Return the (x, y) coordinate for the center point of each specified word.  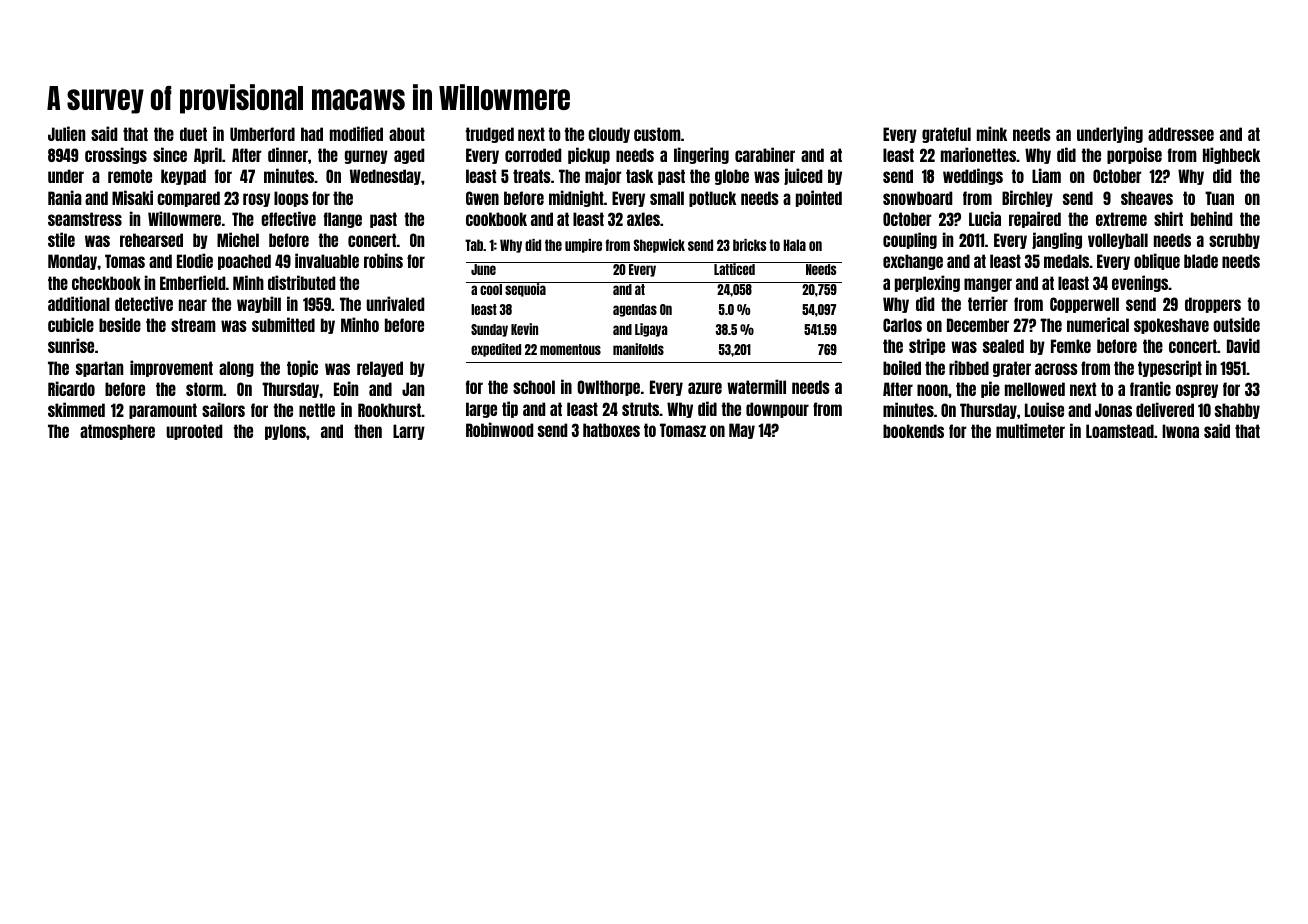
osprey (1197, 391)
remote (130, 176)
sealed (1003, 346)
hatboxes (611, 430)
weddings (973, 176)
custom (657, 134)
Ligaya (651, 330)
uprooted (194, 432)
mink (992, 133)
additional (79, 303)
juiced (803, 176)
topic (302, 368)
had (312, 134)
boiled (902, 367)
